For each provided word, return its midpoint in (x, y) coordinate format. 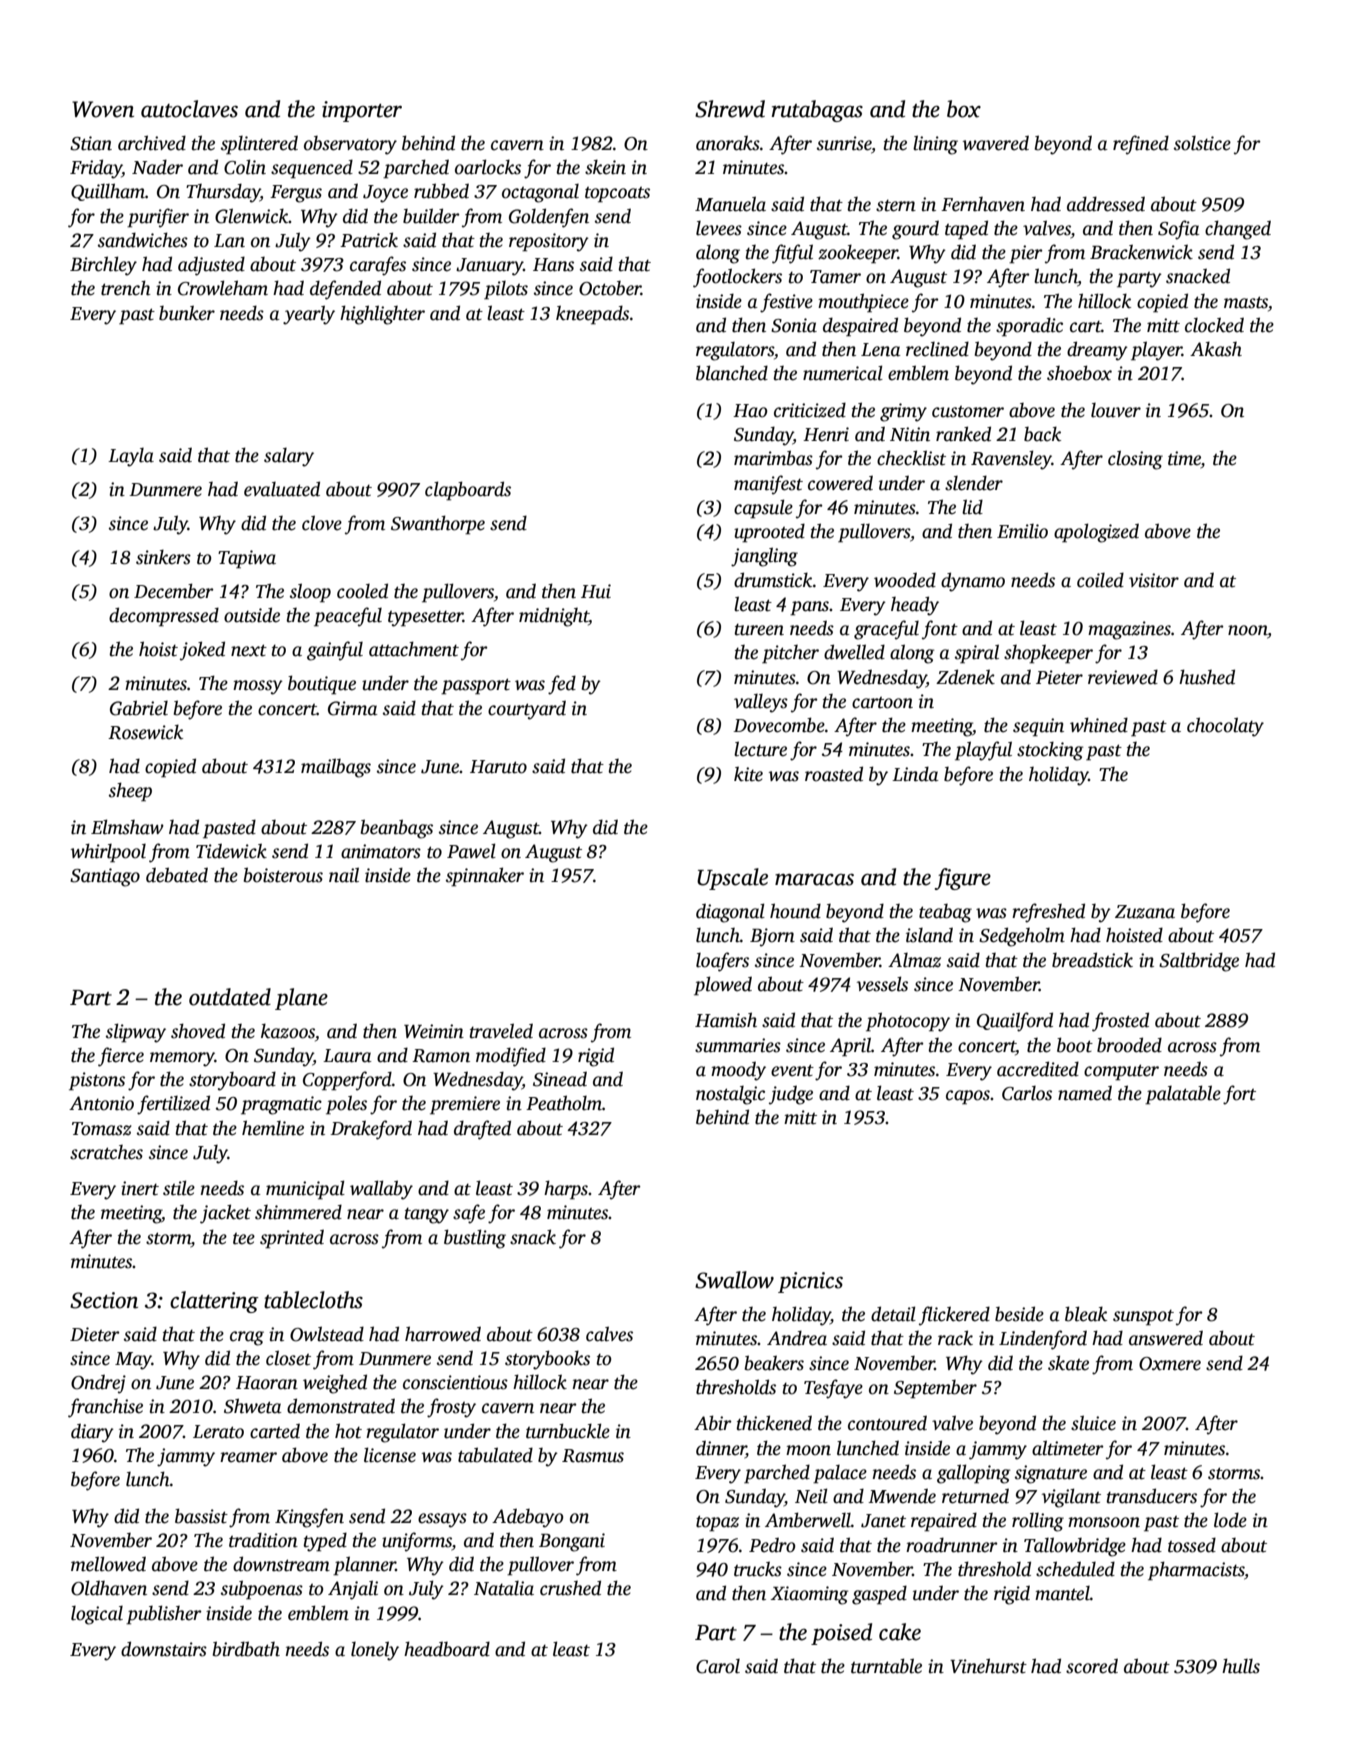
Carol (718, 1666)
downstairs (164, 1649)
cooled (362, 591)
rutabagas (817, 111)
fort (1239, 1095)
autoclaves (189, 109)
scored (1092, 1666)
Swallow (734, 1280)
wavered (996, 143)
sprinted (292, 1239)
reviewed (1123, 677)
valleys (761, 703)
